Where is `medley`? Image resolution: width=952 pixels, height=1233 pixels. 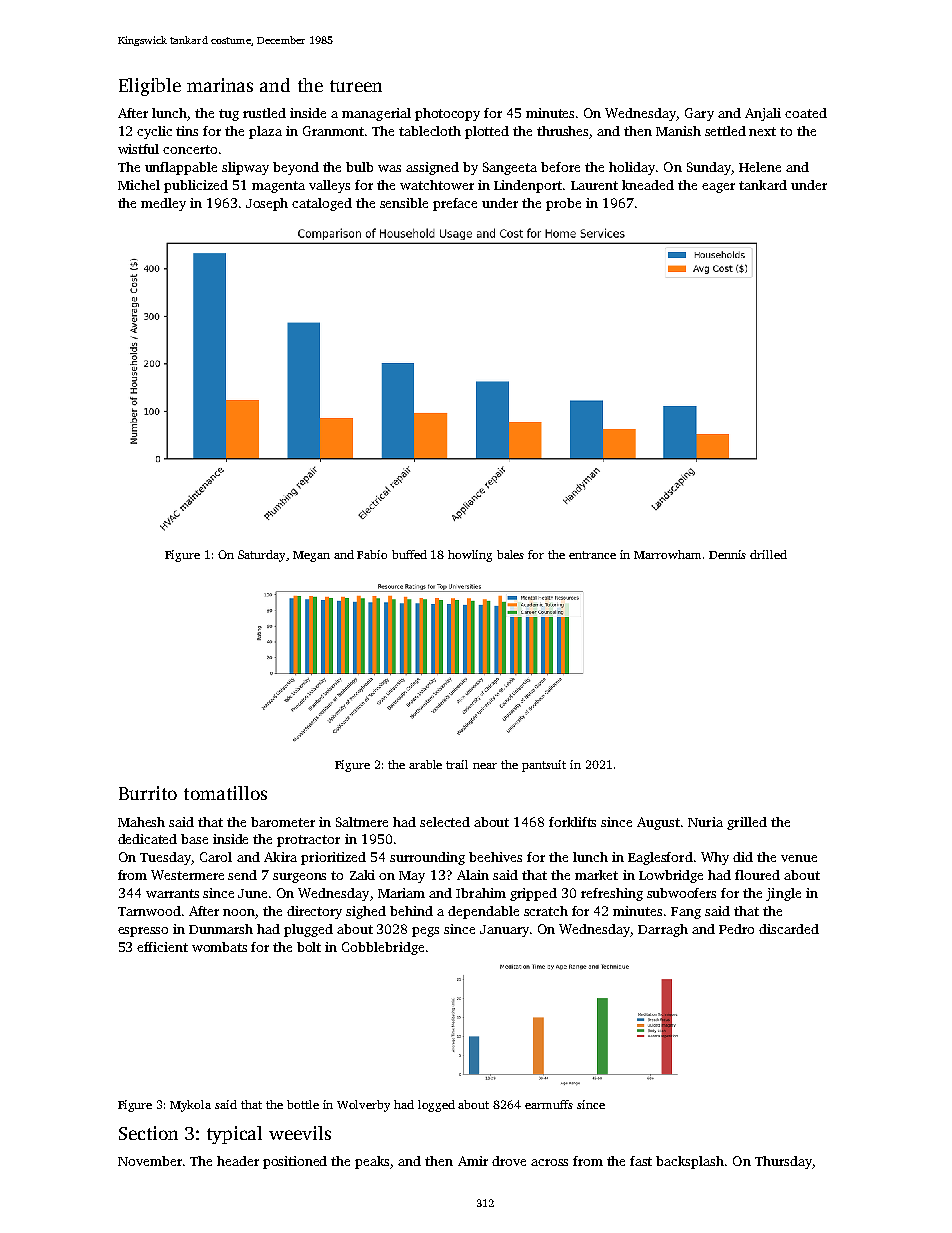 medley is located at coordinates (163, 204).
